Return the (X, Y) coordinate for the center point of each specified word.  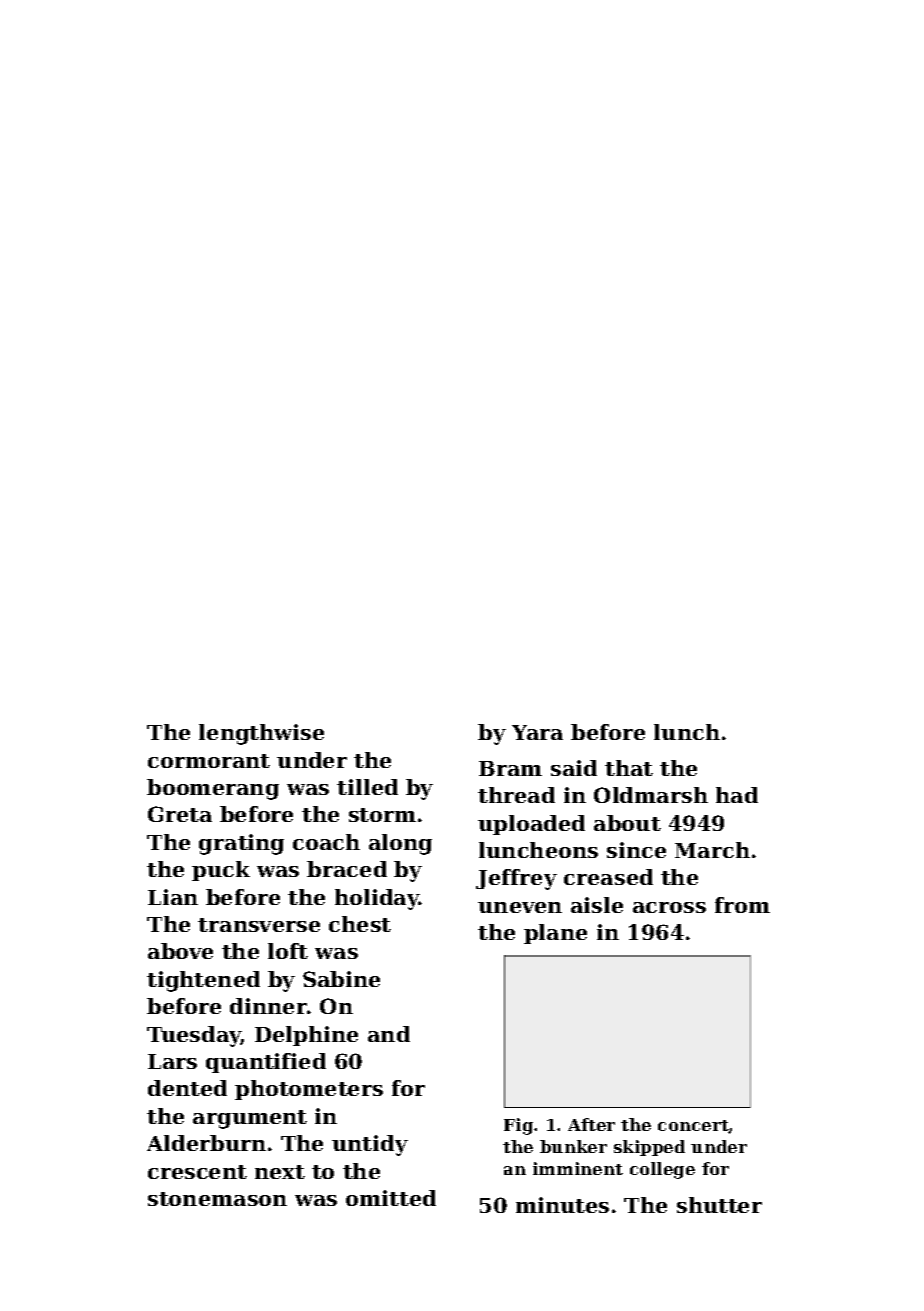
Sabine (341, 979)
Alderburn (206, 1143)
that (629, 768)
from (742, 905)
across (669, 907)
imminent (578, 1168)
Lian (173, 897)
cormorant (209, 761)
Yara (537, 732)
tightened (203, 981)
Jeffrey (516, 879)
